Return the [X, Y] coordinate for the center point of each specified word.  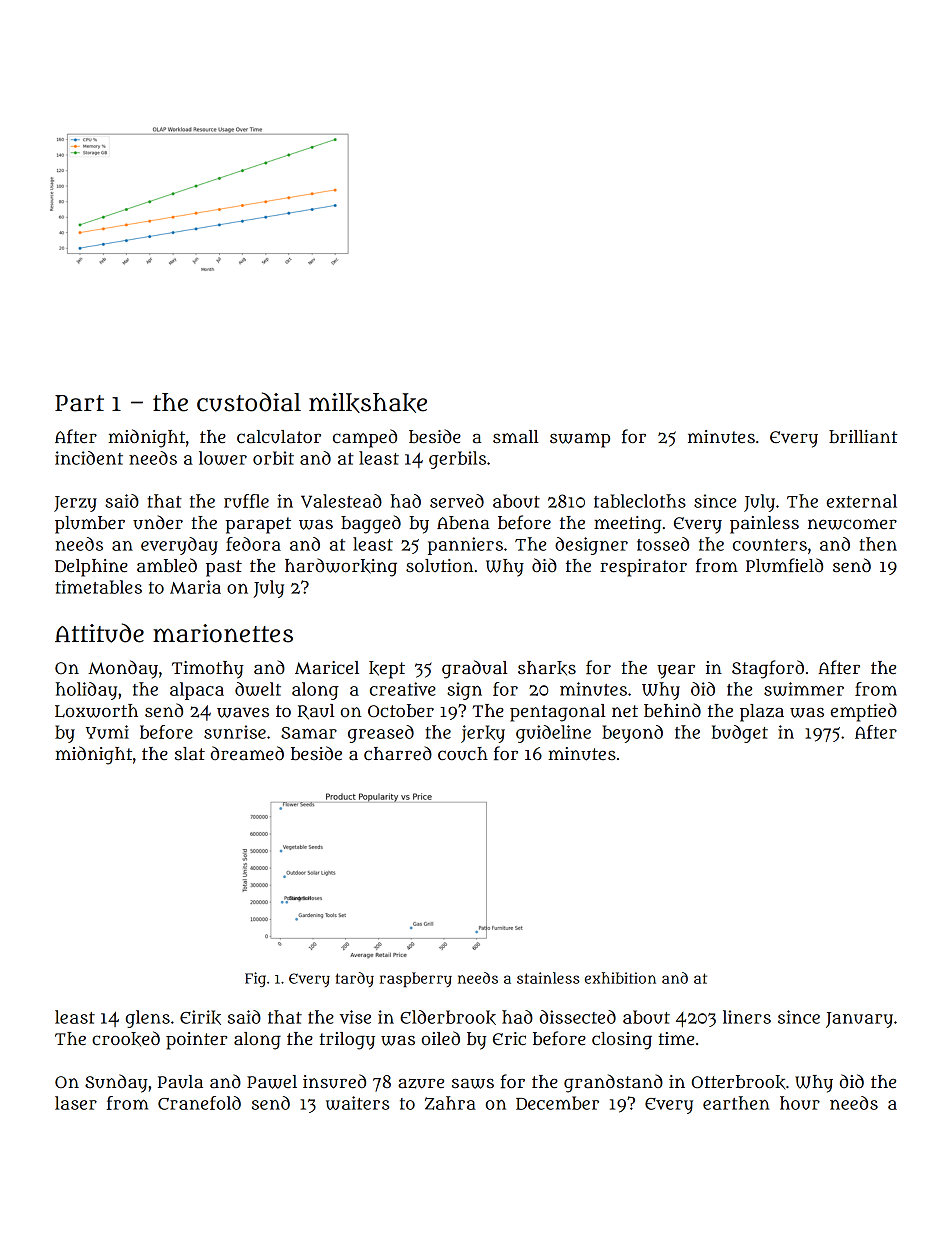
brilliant [863, 437]
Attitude [99, 633]
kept [387, 670]
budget [740, 734]
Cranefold [199, 1103]
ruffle [246, 501]
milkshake [368, 403]
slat [190, 754]
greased [381, 734]
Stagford [768, 669]
